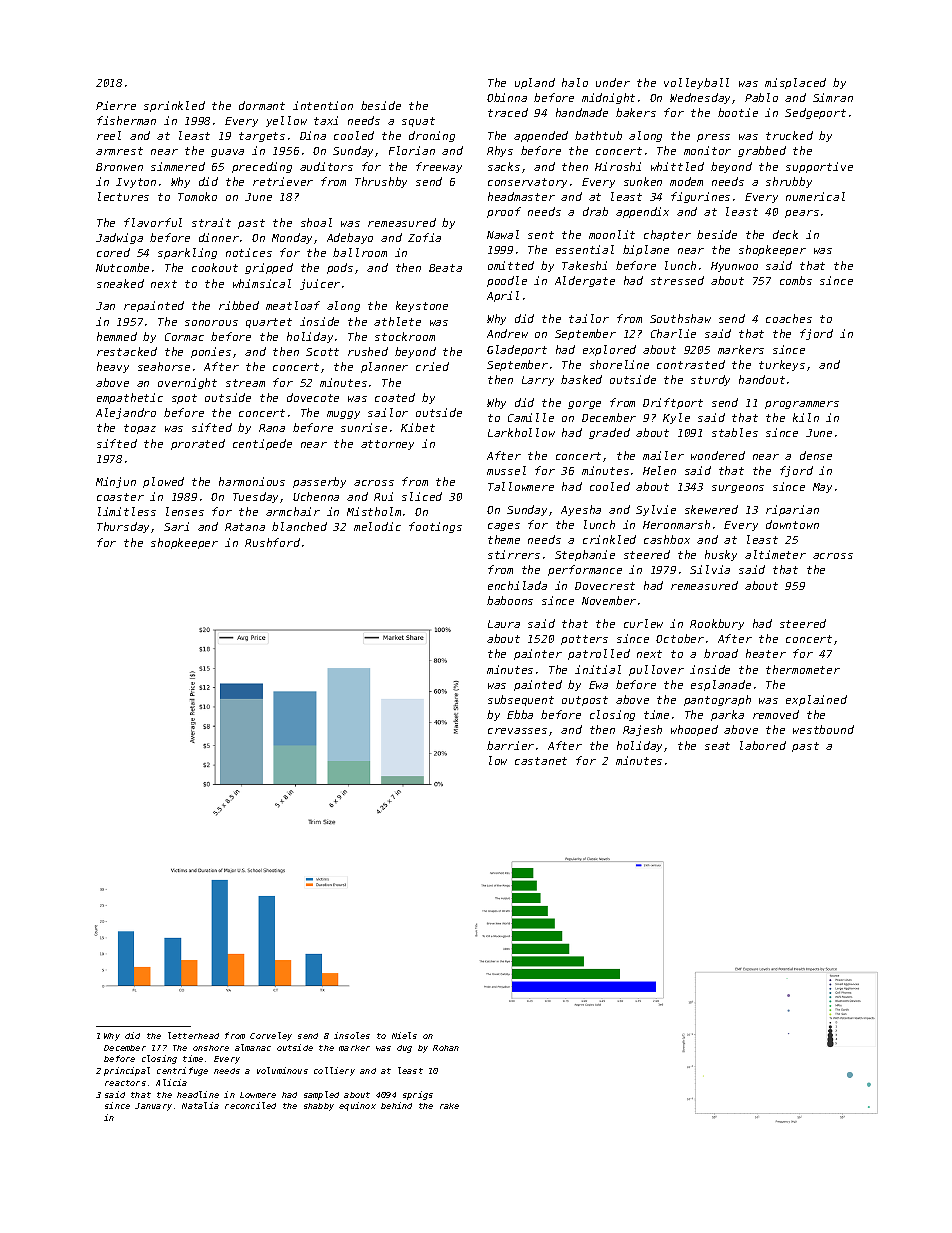 The height and width of the screenshot is (1233, 952). Describe the element at coordinates (504, 624) in the screenshot. I see `Laura` at that location.
